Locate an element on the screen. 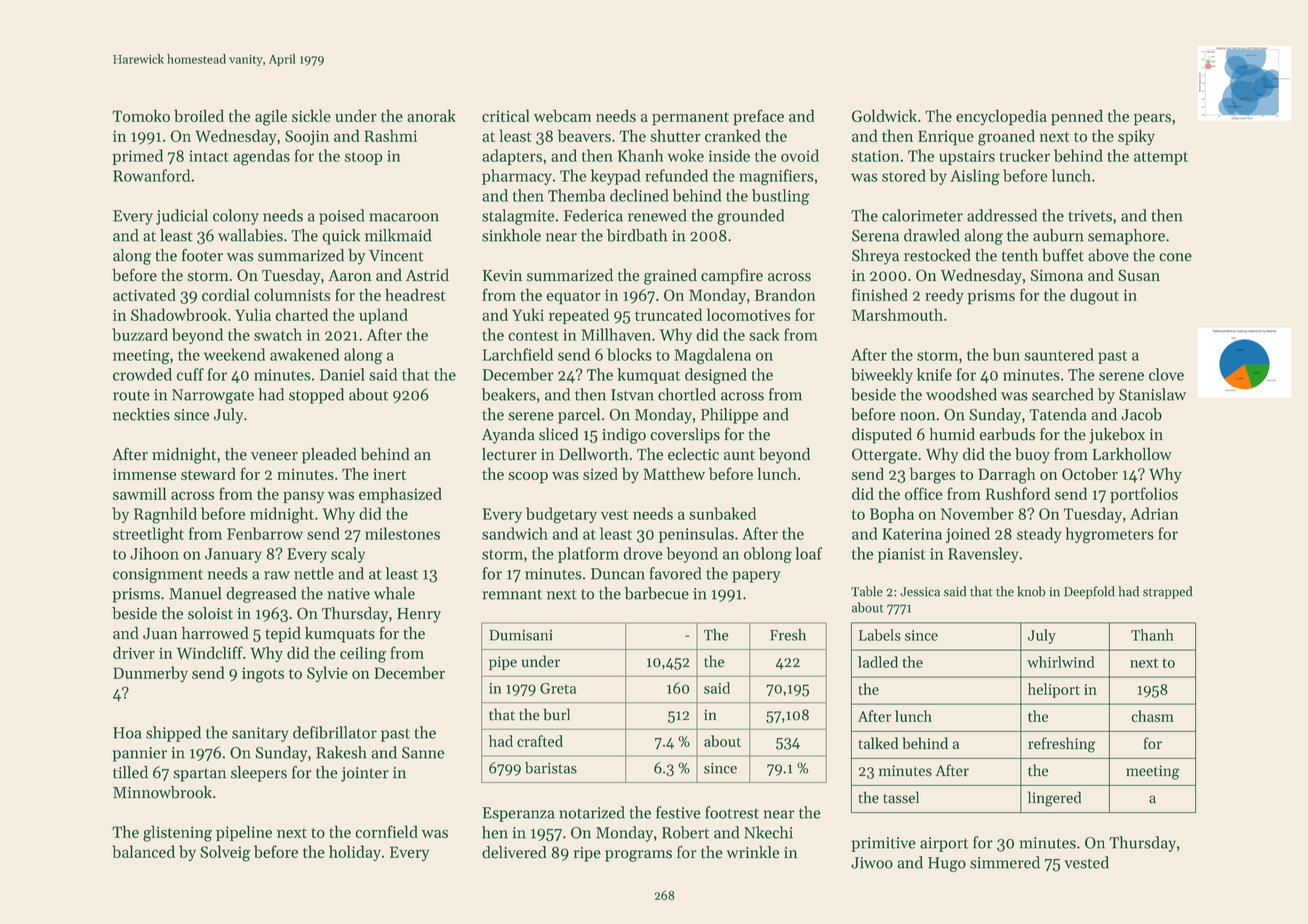 The image size is (1308, 924). contest is located at coordinates (533, 336).
